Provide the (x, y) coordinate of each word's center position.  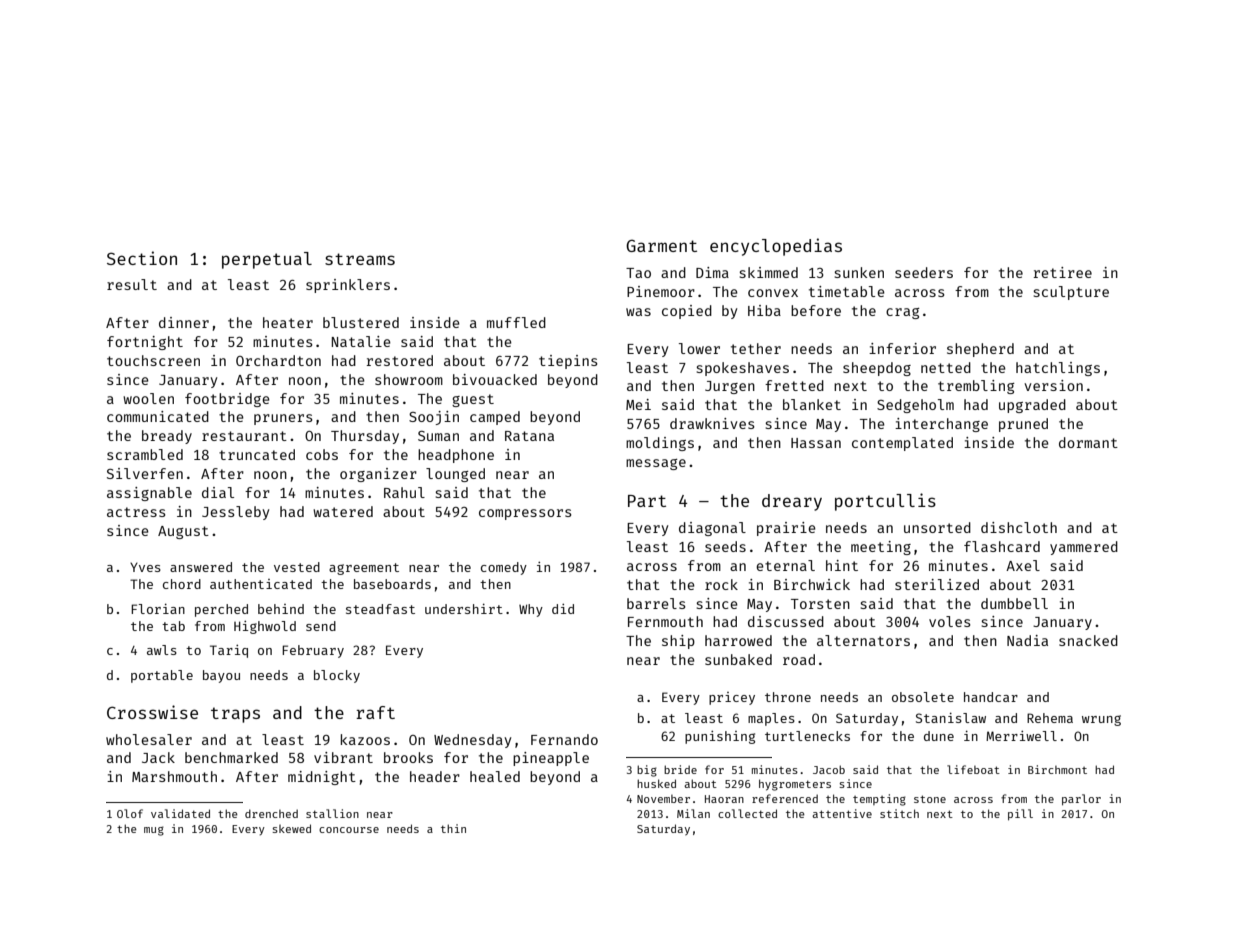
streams (360, 259)
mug (154, 831)
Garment (661, 245)
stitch (899, 813)
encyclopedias (776, 247)
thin (453, 828)
